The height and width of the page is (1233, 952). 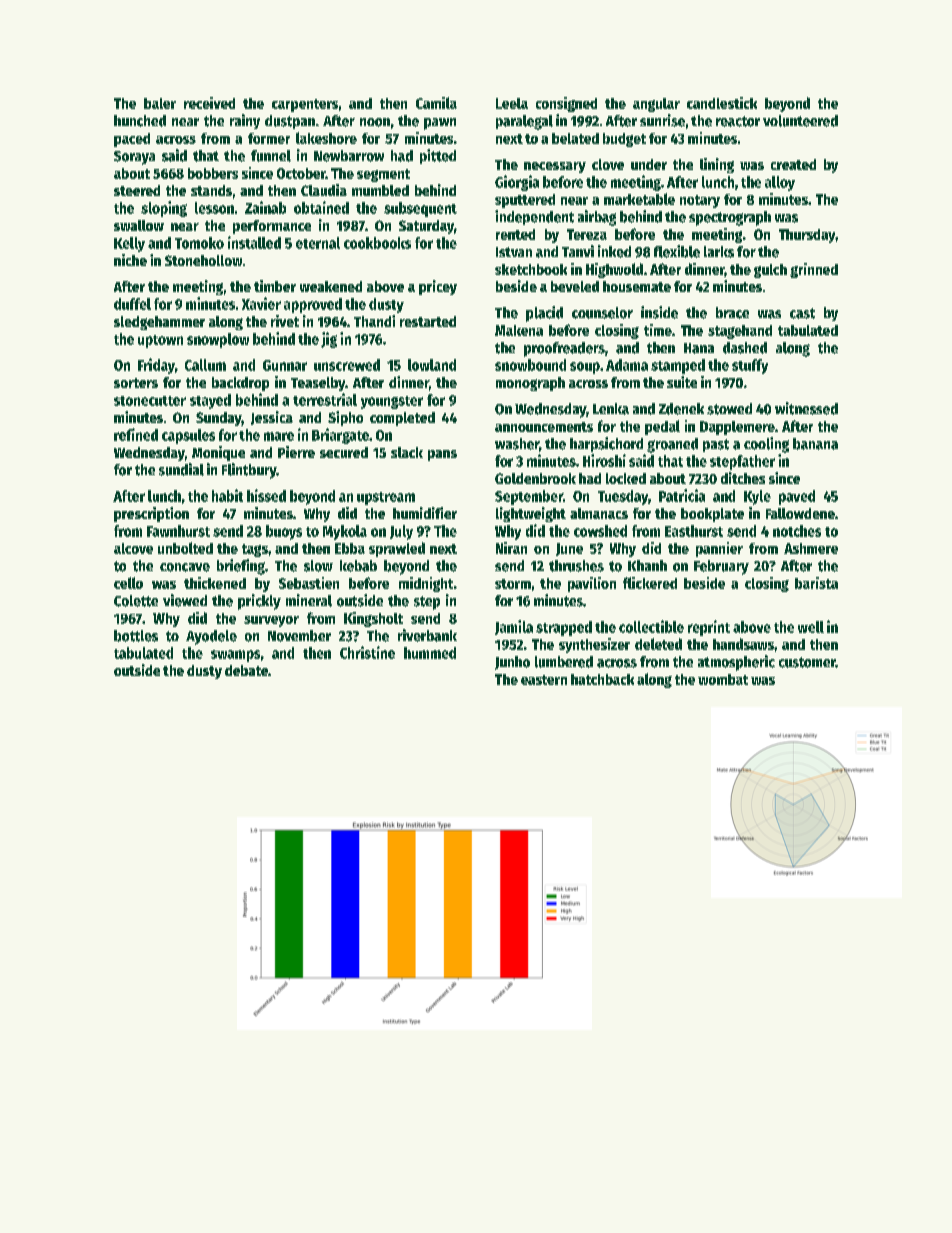 I want to click on Monique, so click(x=218, y=453).
